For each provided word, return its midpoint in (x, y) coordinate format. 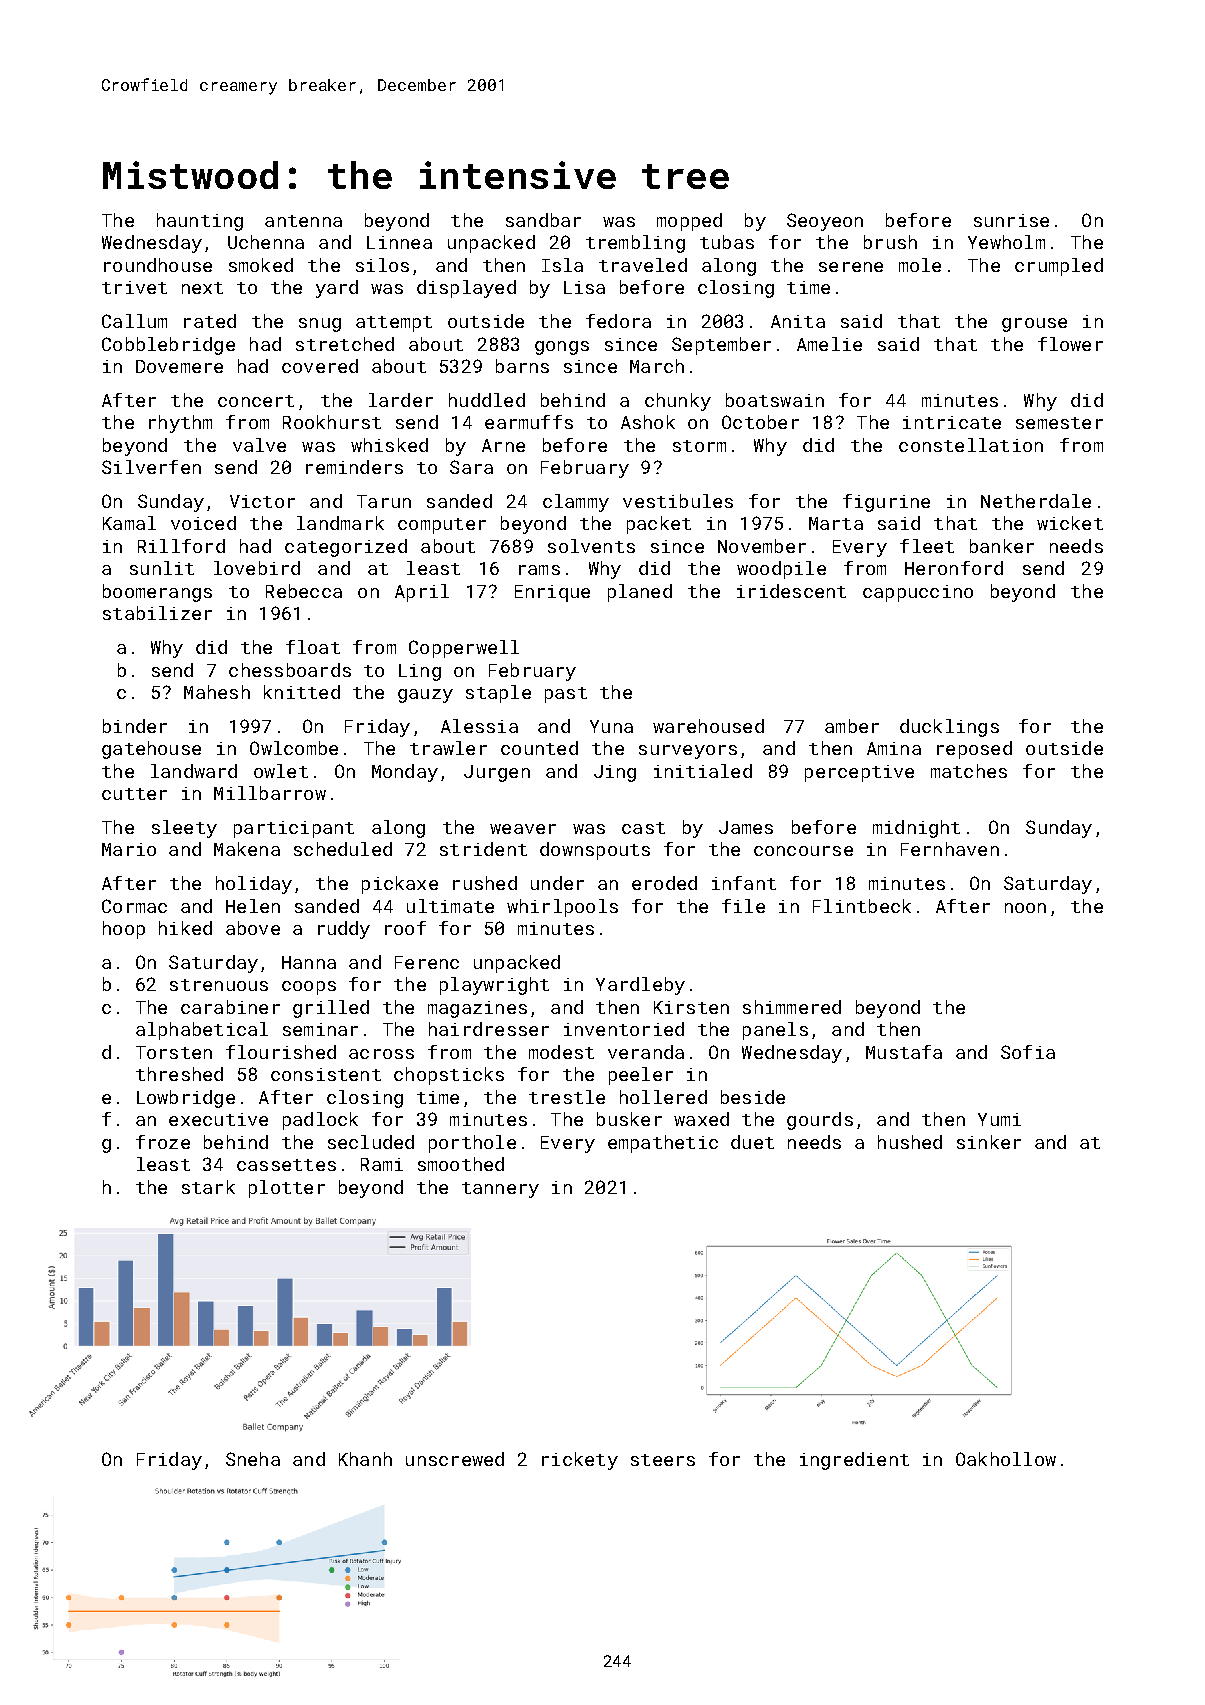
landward (194, 771)
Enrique (552, 593)
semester (1059, 423)
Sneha (253, 1459)
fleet (927, 546)
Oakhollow (1006, 1459)
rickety (580, 1461)
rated (210, 321)
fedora (618, 321)
